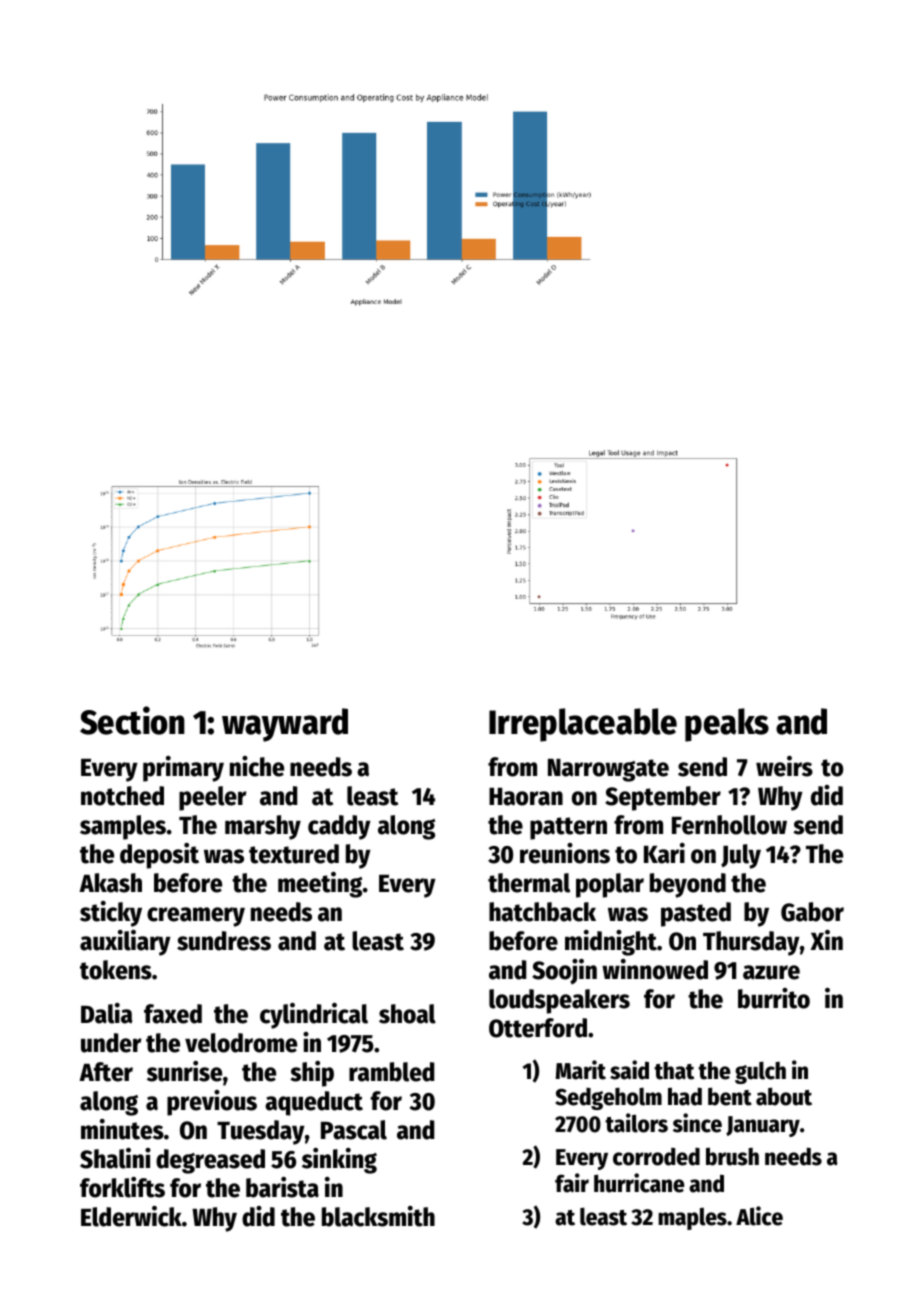  I want to click on Irreplaceable, so click(583, 725).
